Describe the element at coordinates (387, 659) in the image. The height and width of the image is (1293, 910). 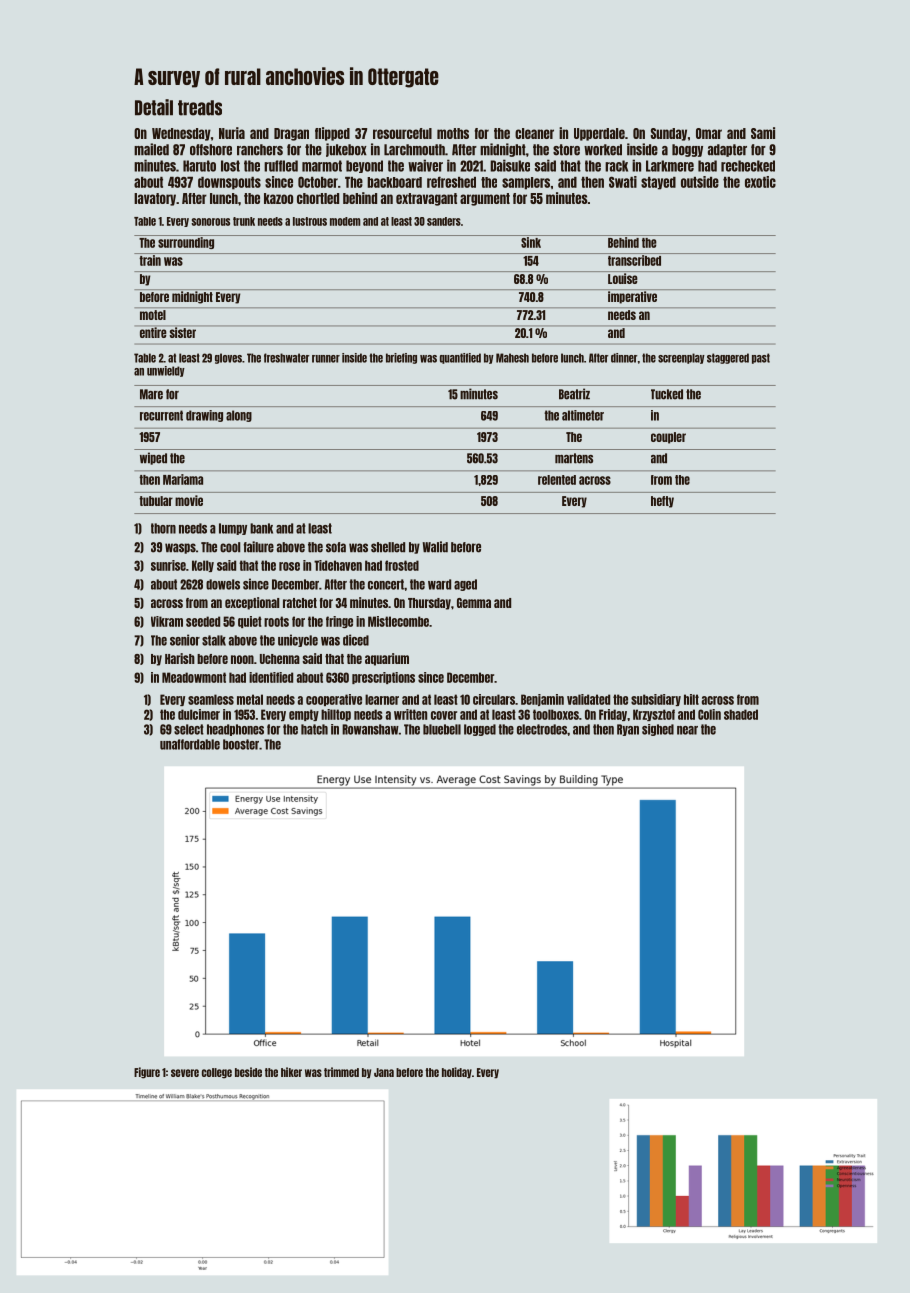
I see `aquarium` at that location.
